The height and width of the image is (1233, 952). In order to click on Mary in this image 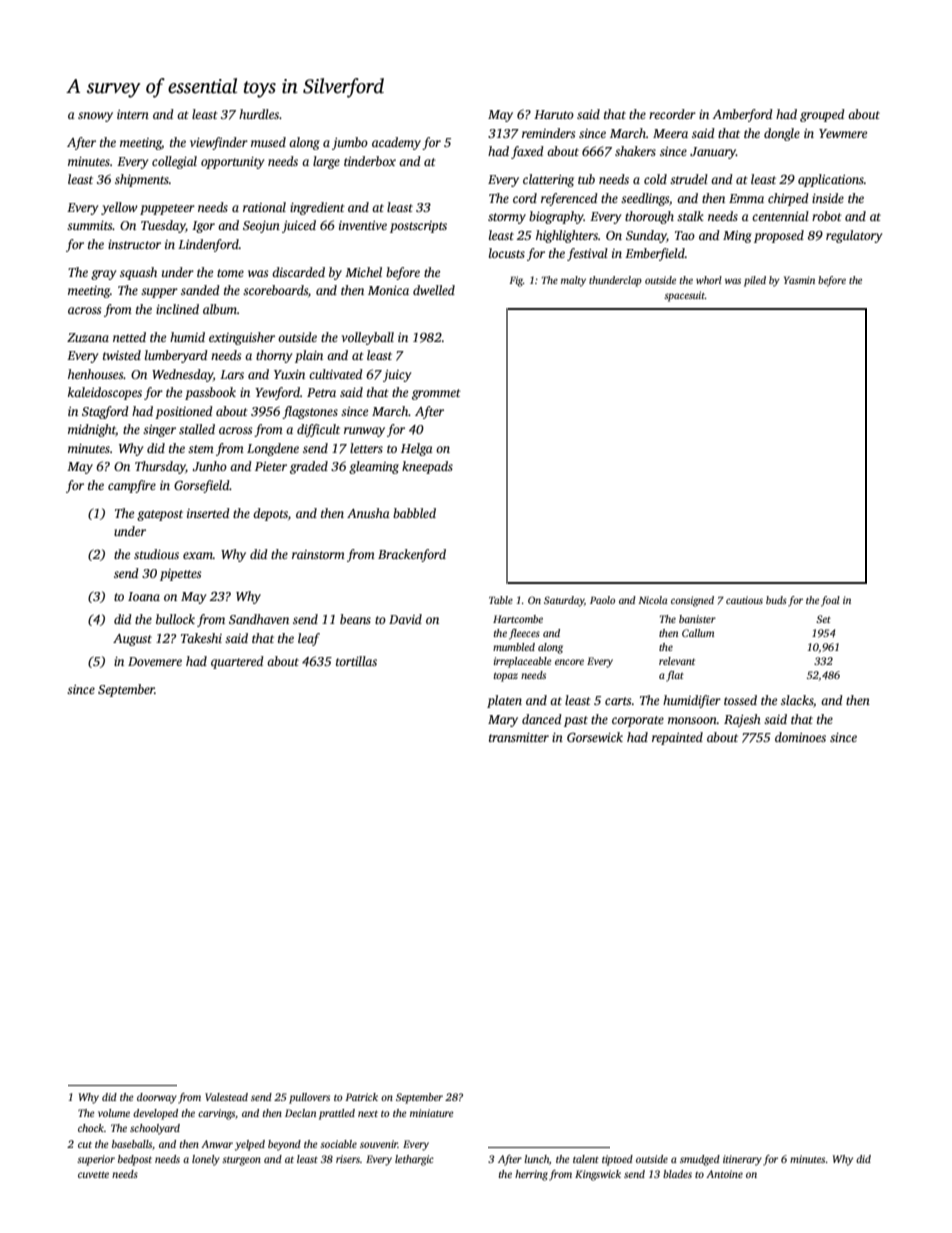, I will do `click(503, 721)`.
